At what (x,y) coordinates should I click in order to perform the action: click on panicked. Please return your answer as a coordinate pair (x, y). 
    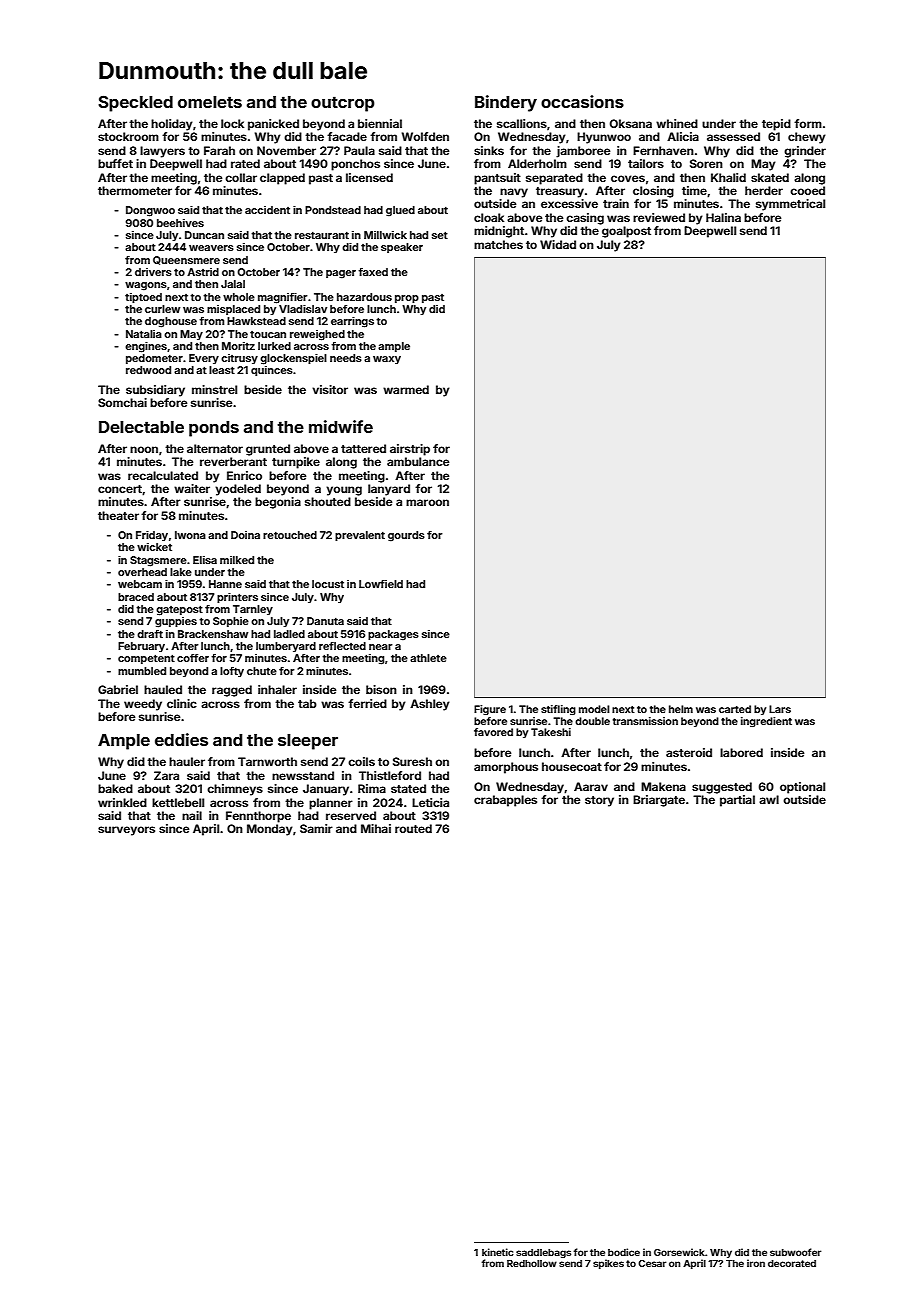
    Looking at the image, I should click on (273, 125).
